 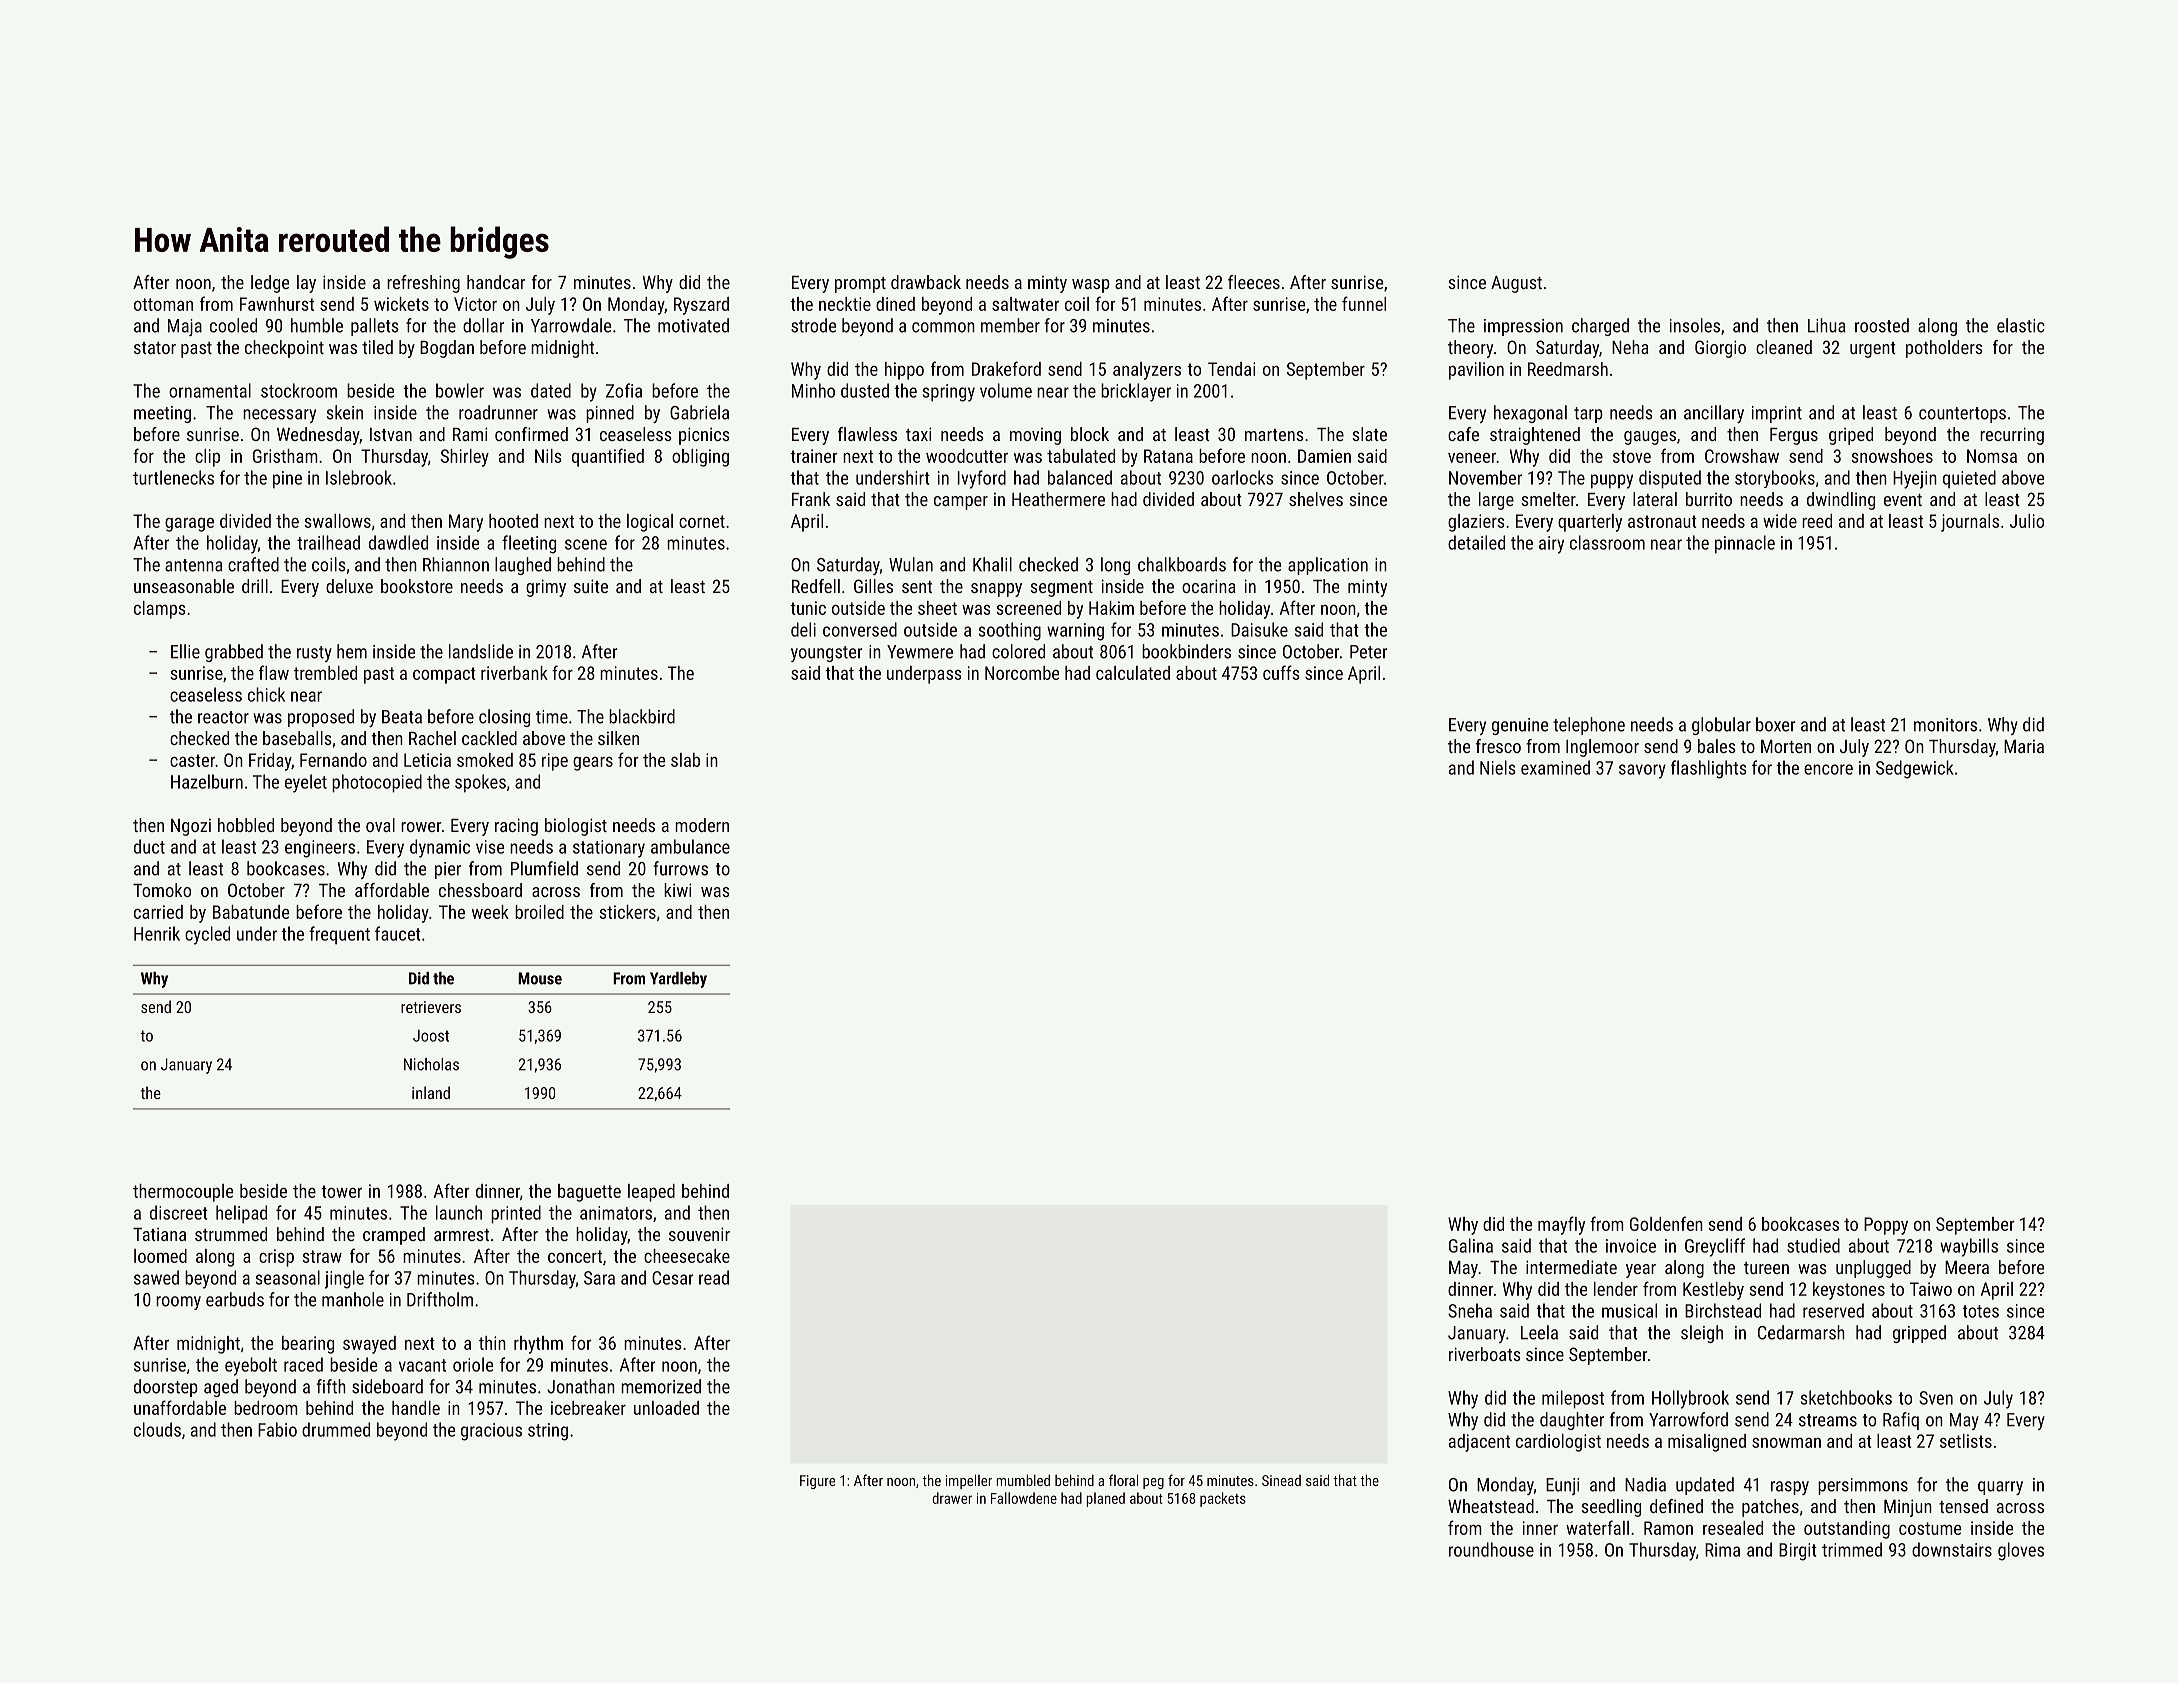 I want to click on drawer, so click(x=952, y=1498).
